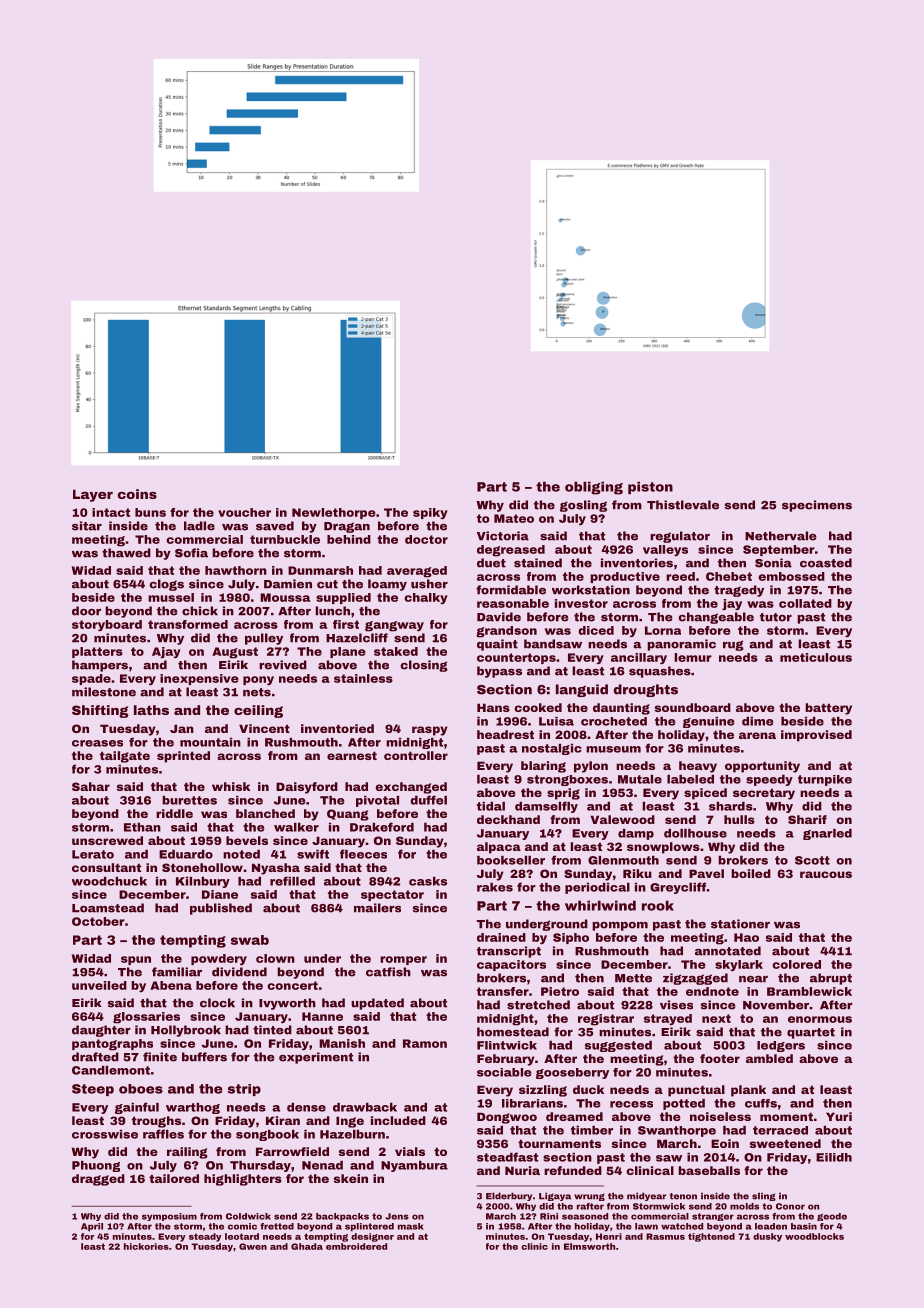 This page has width=924, height=1308. I want to click on symposium, so click(169, 1217).
